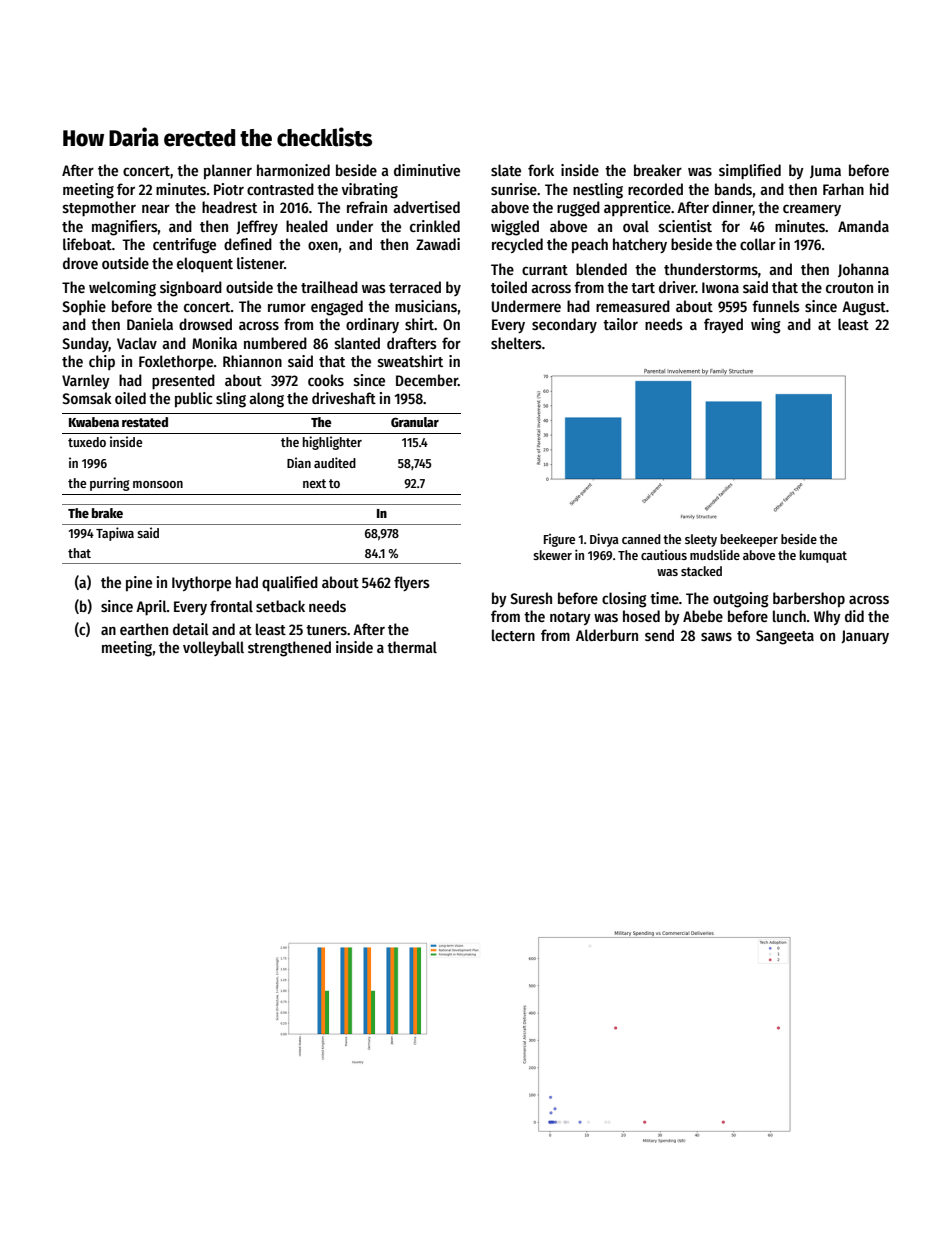 Image resolution: width=952 pixels, height=1233 pixels. Describe the element at coordinates (750, 172) in the image. I see `simplified` at that location.
